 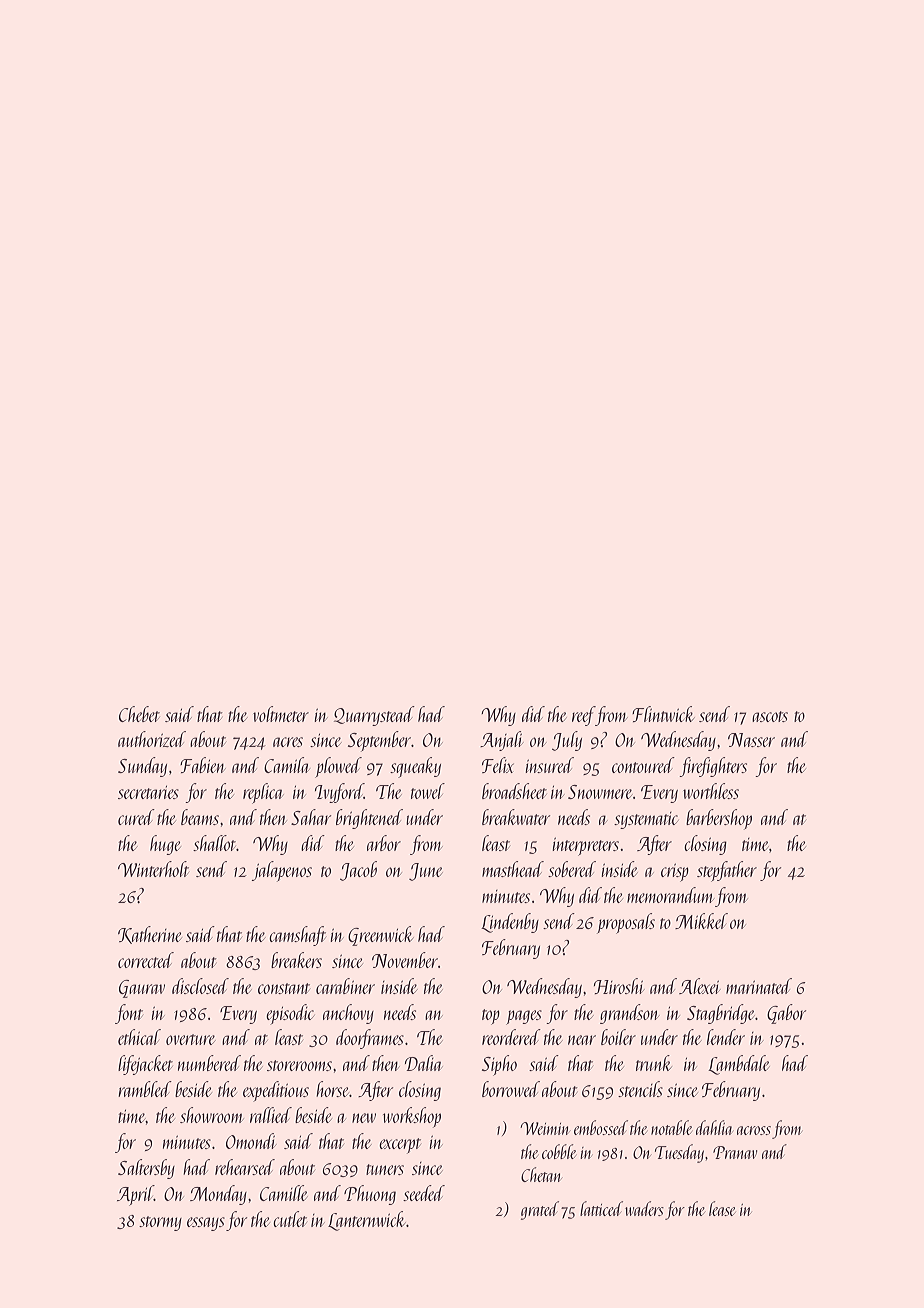 I want to click on Winterholt, so click(x=153, y=869).
